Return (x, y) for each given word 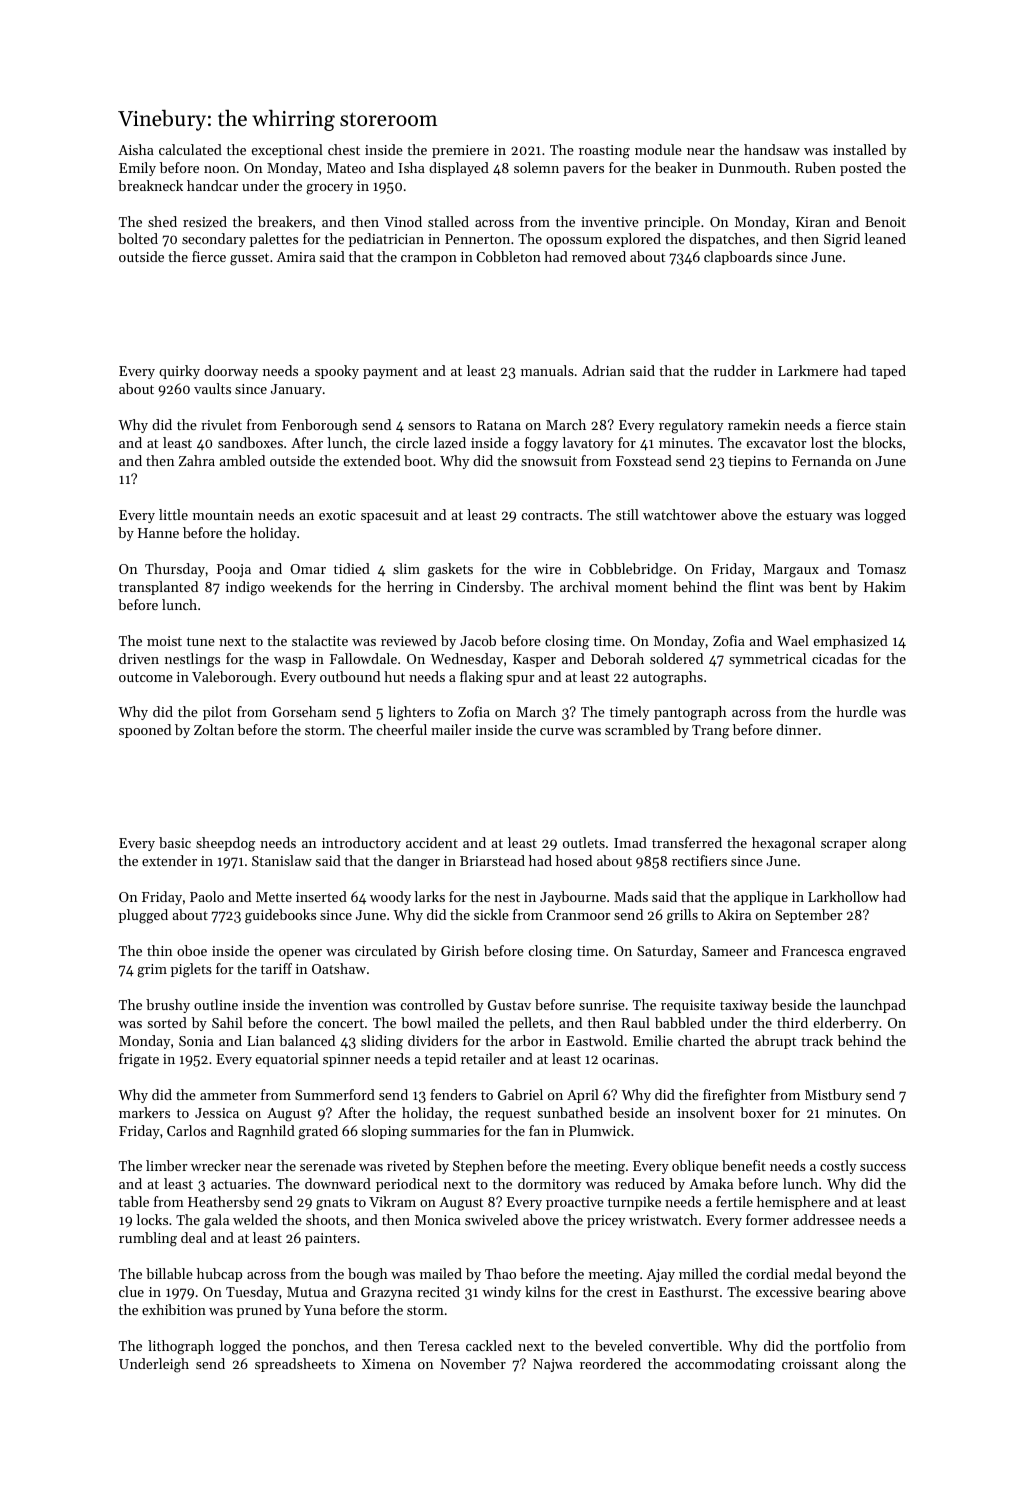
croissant (810, 1364)
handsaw (772, 149)
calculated (190, 149)
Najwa (552, 1365)
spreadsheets (295, 1365)
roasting (604, 152)
